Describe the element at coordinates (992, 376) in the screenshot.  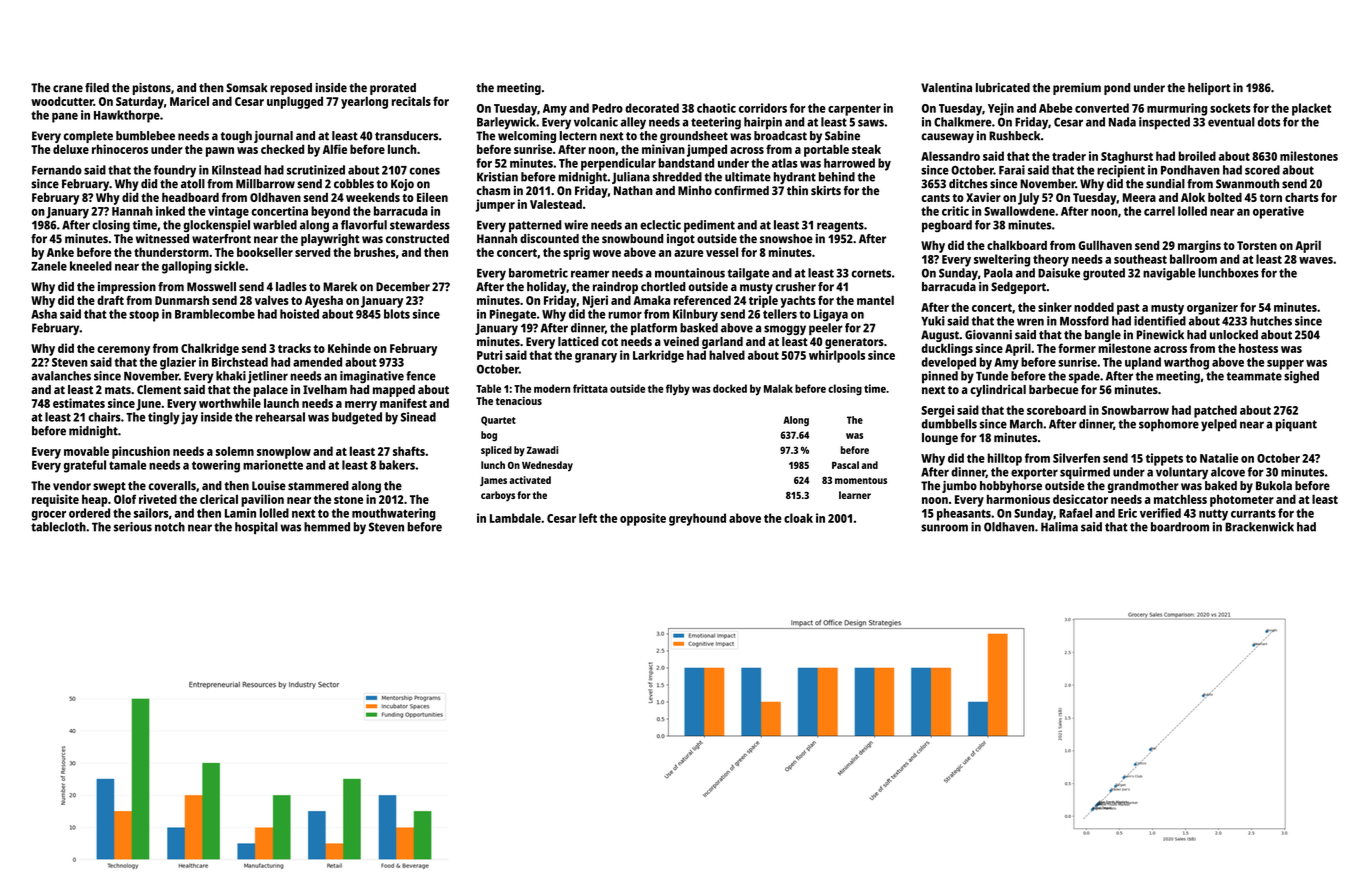
I see `Tunde` at that location.
